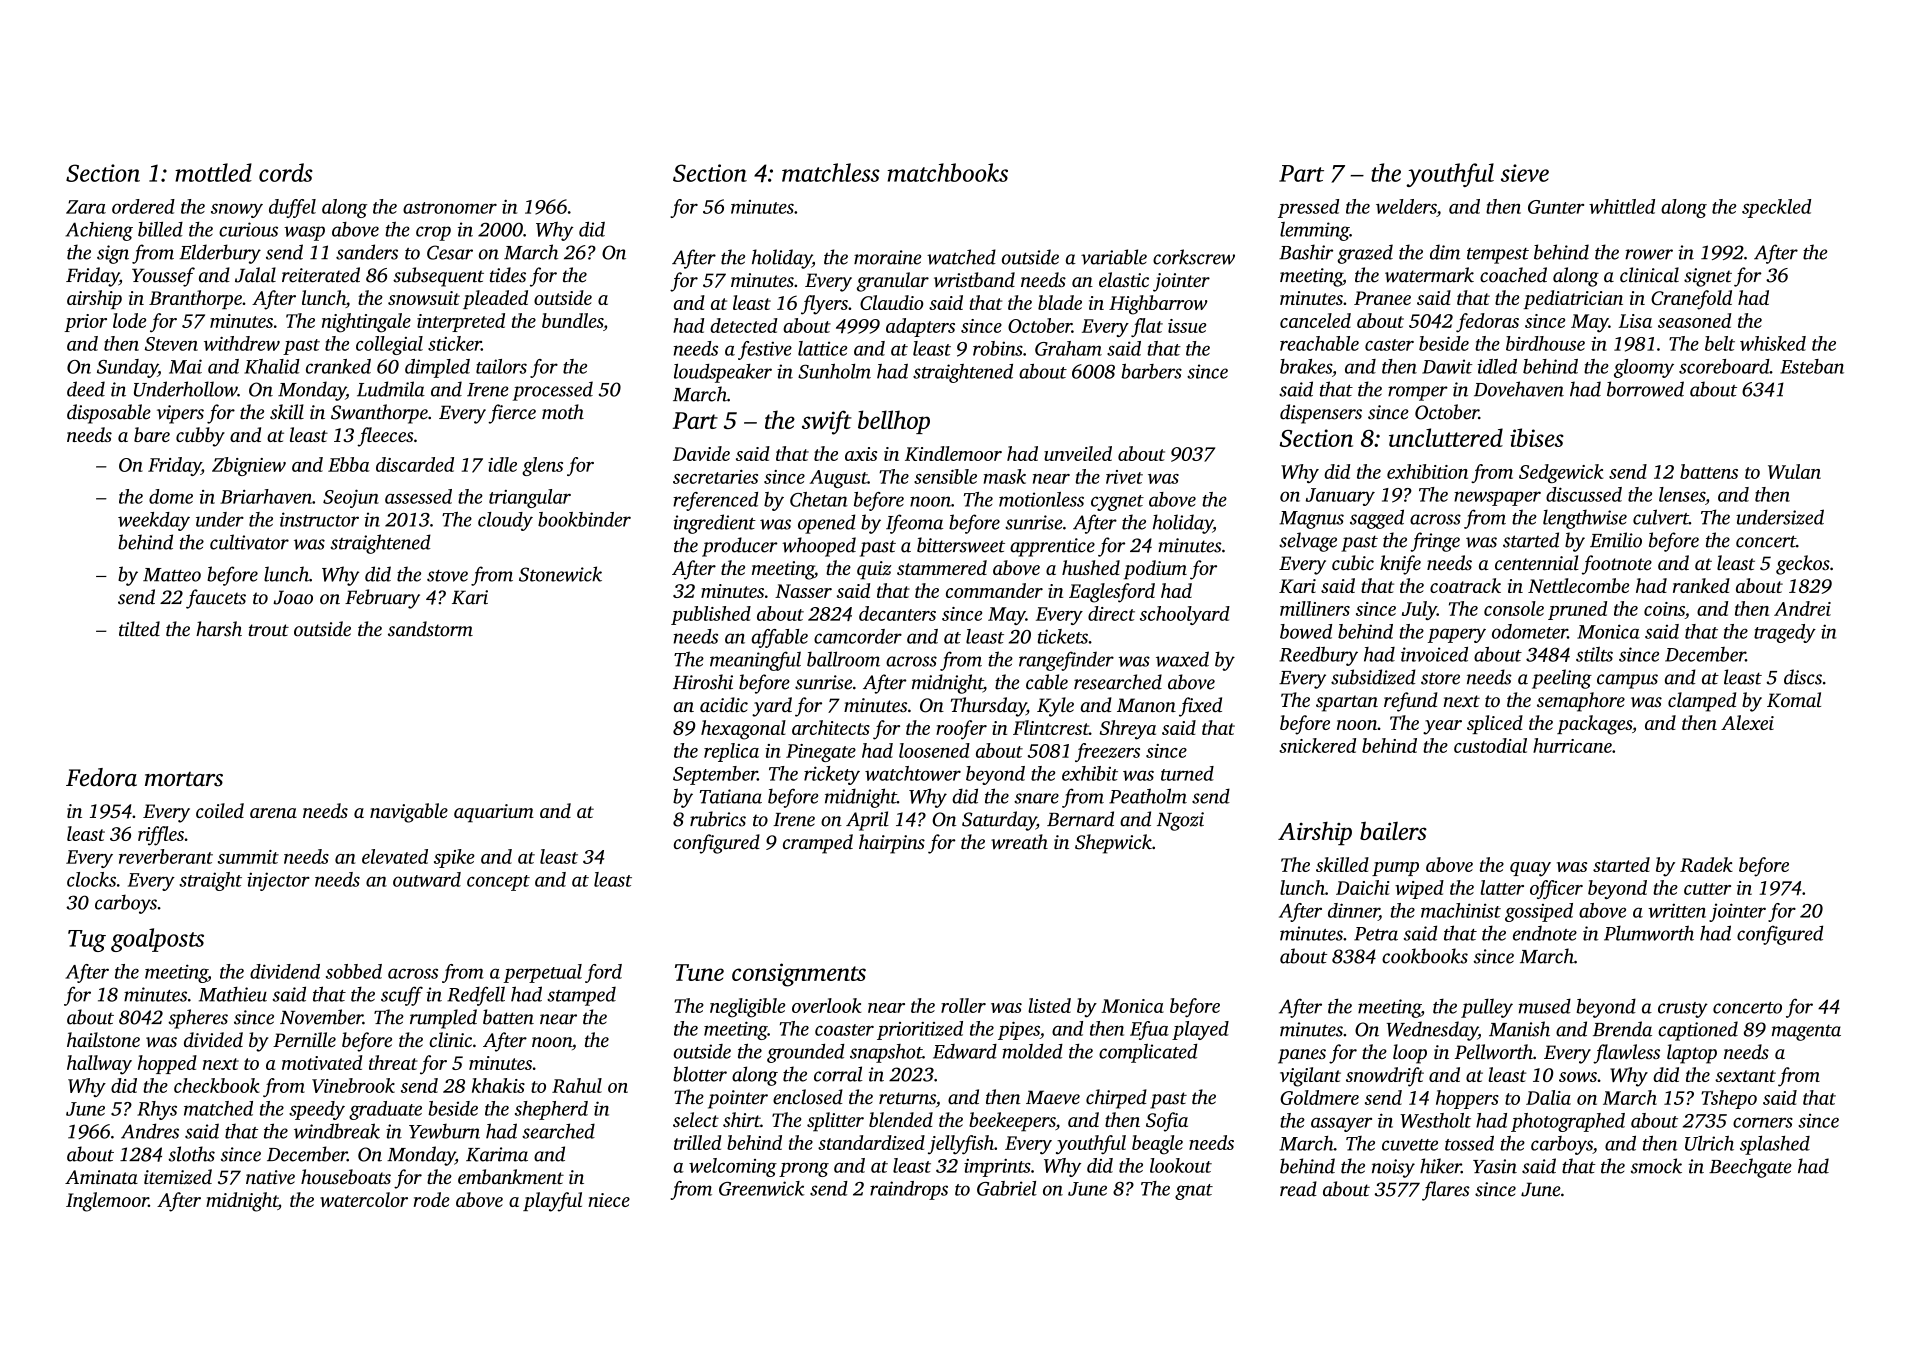 The width and height of the document is (1911, 1351). I want to click on complicated, so click(1148, 1053).
